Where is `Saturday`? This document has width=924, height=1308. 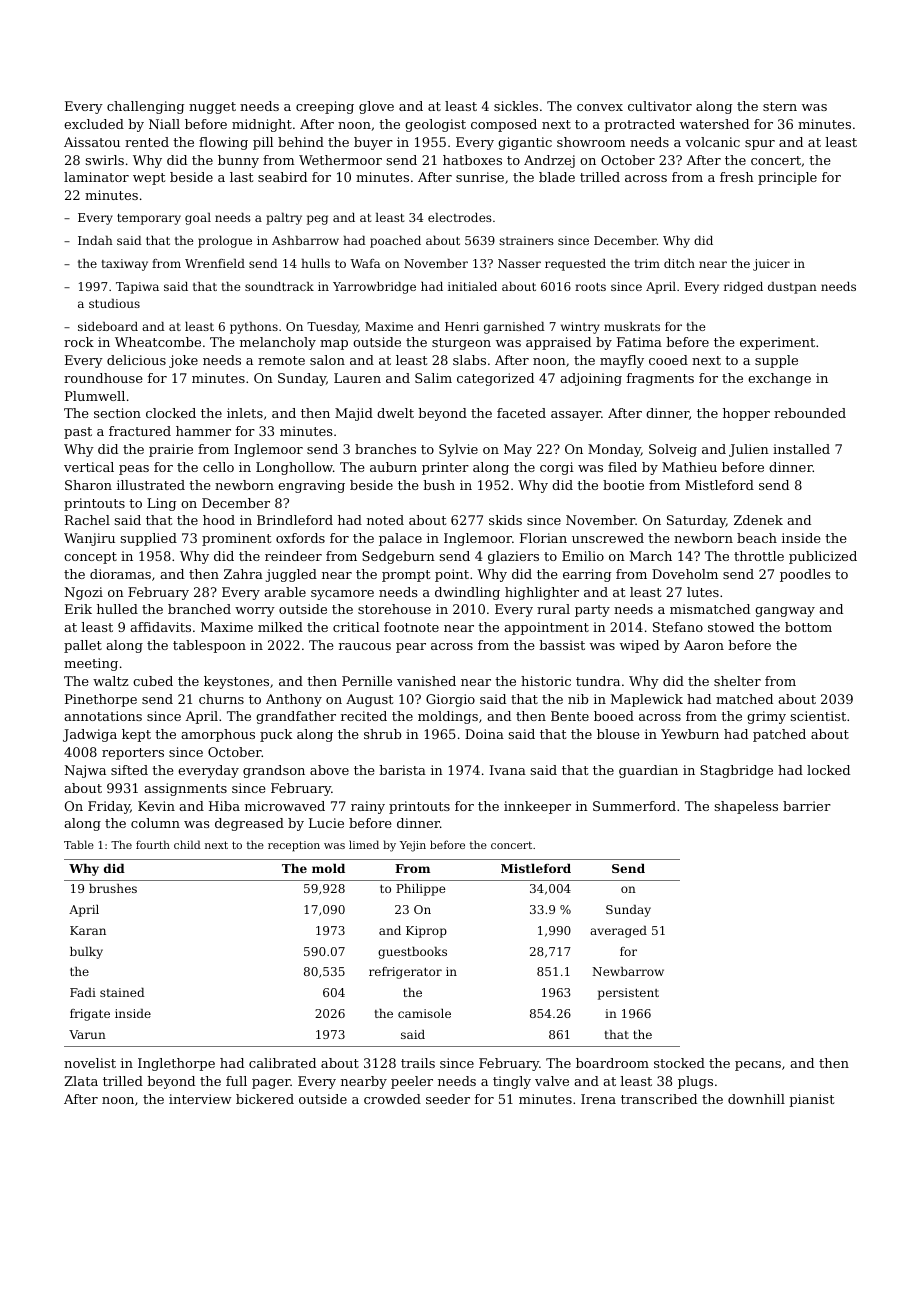
Saturday is located at coordinates (696, 521).
